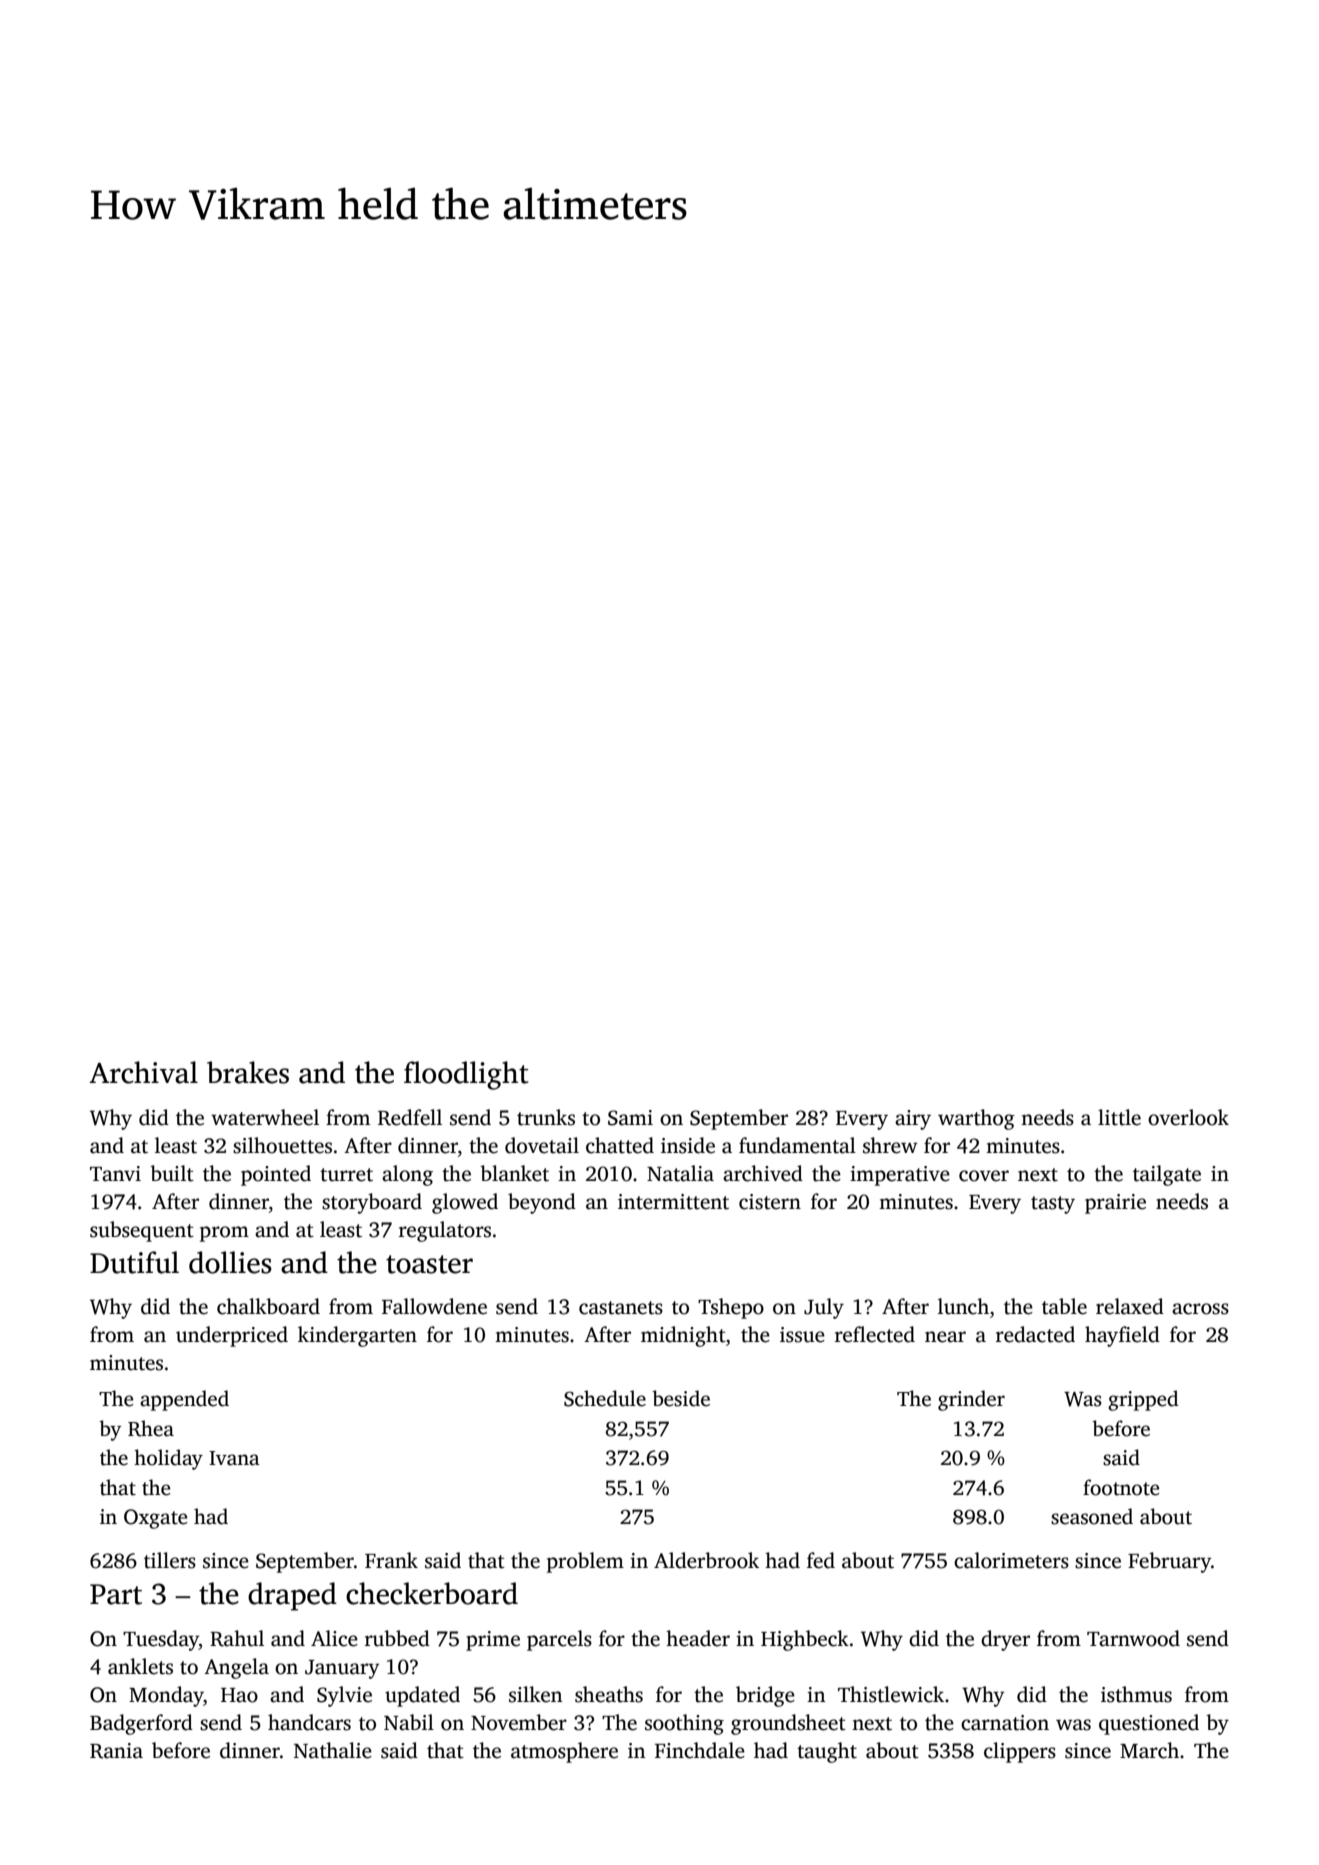  I want to click on kindergarten, so click(357, 1336).
